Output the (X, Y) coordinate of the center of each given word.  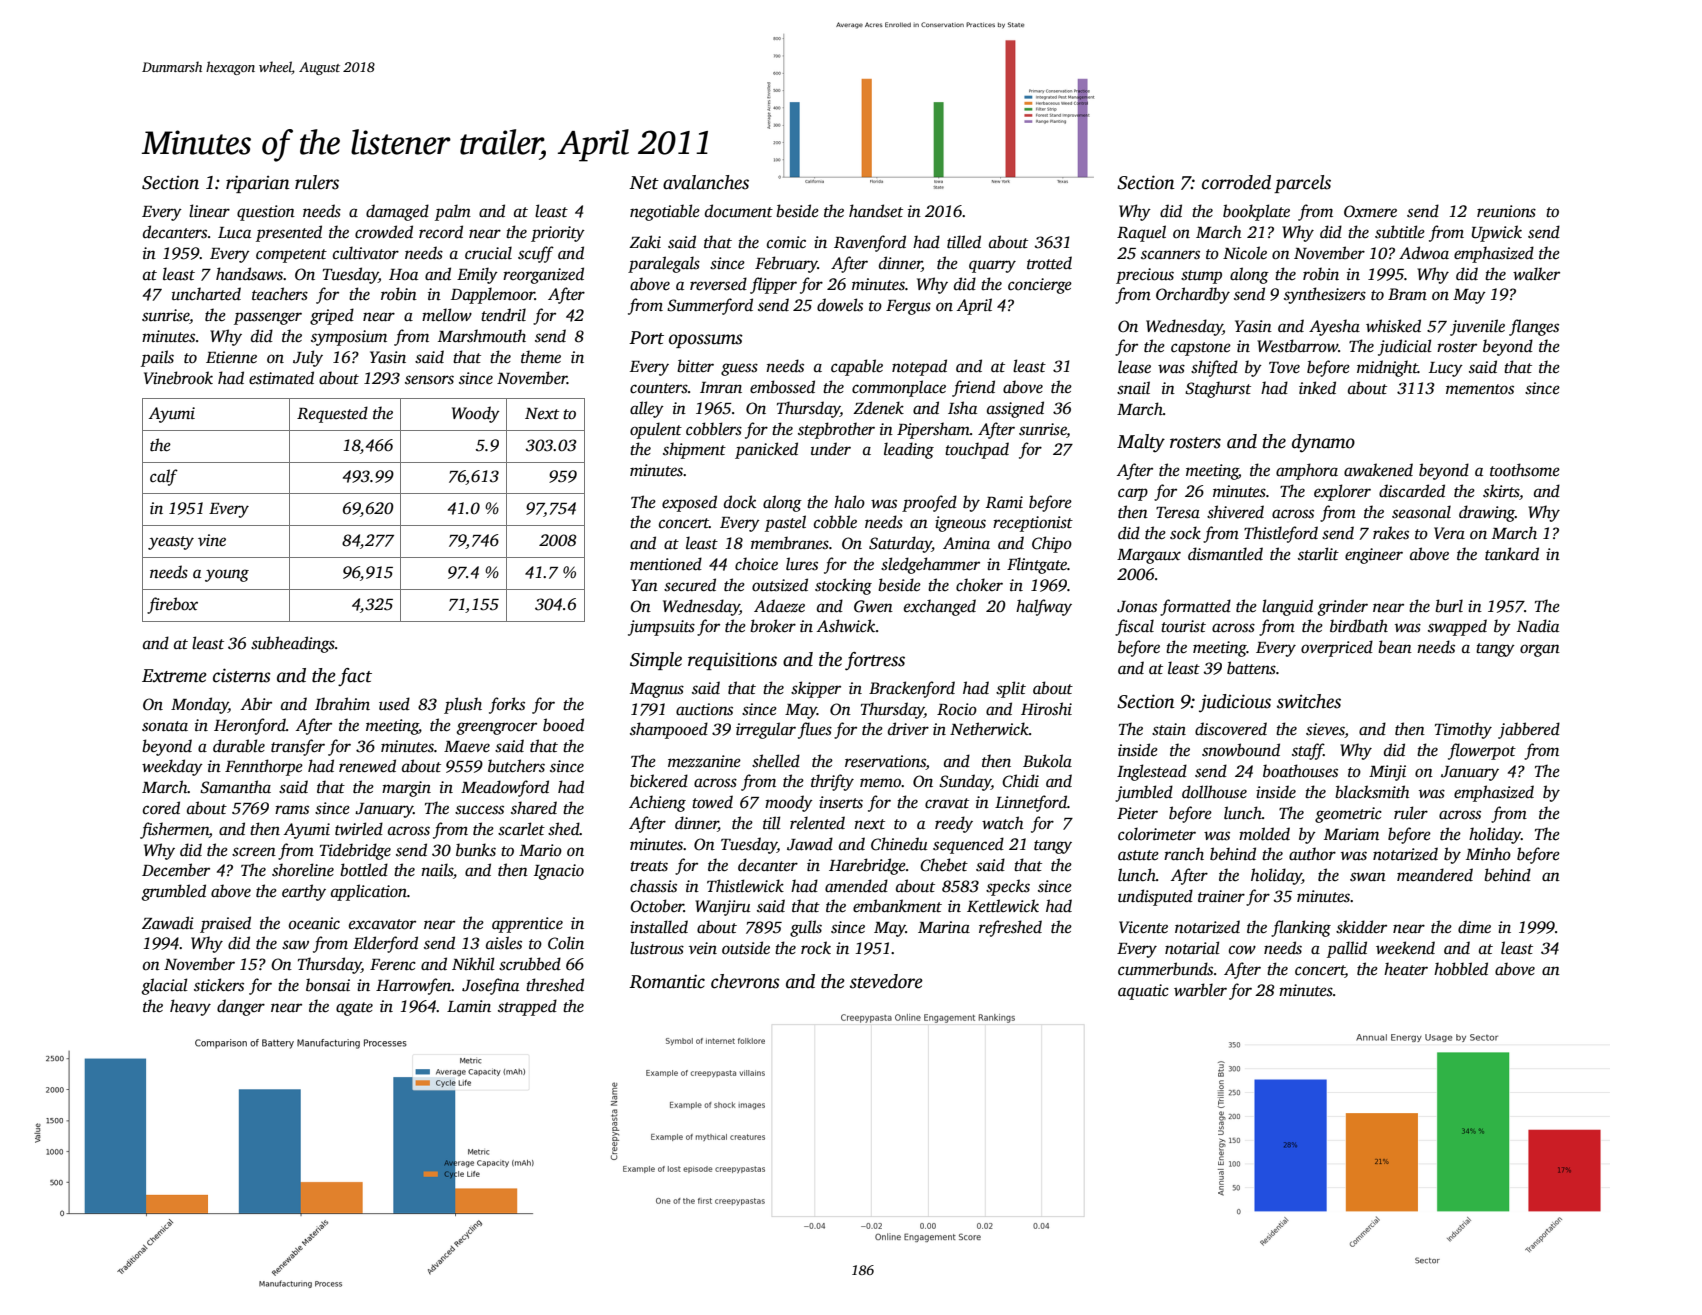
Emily (477, 275)
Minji (1387, 773)
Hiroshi (1046, 709)
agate (354, 1009)
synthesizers (1325, 295)
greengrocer (496, 728)
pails (157, 358)
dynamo (1323, 443)
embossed (782, 387)
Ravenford (870, 243)
